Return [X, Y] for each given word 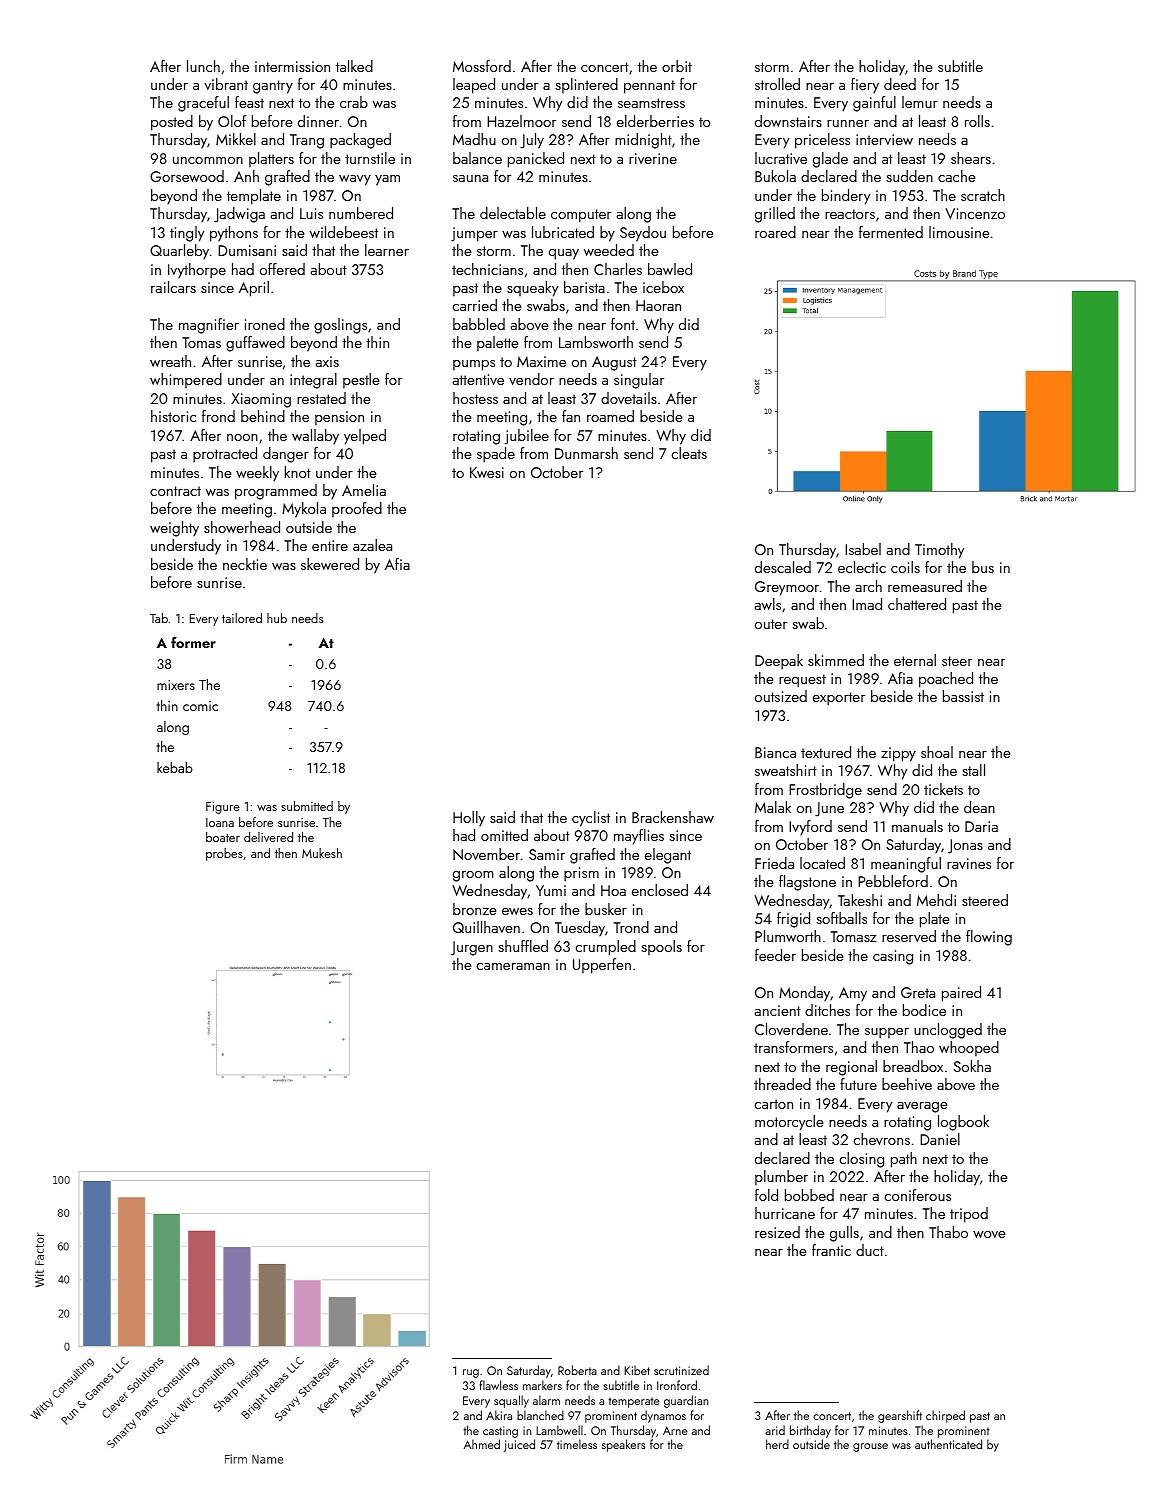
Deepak [779, 662]
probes [224, 854]
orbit [677, 66]
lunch [203, 66]
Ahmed [482, 1444]
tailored [242, 618]
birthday [810, 1431]
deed [900, 84]
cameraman [513, 966]
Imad [867, 604]
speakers [623, 1445]
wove [989, 1234]
